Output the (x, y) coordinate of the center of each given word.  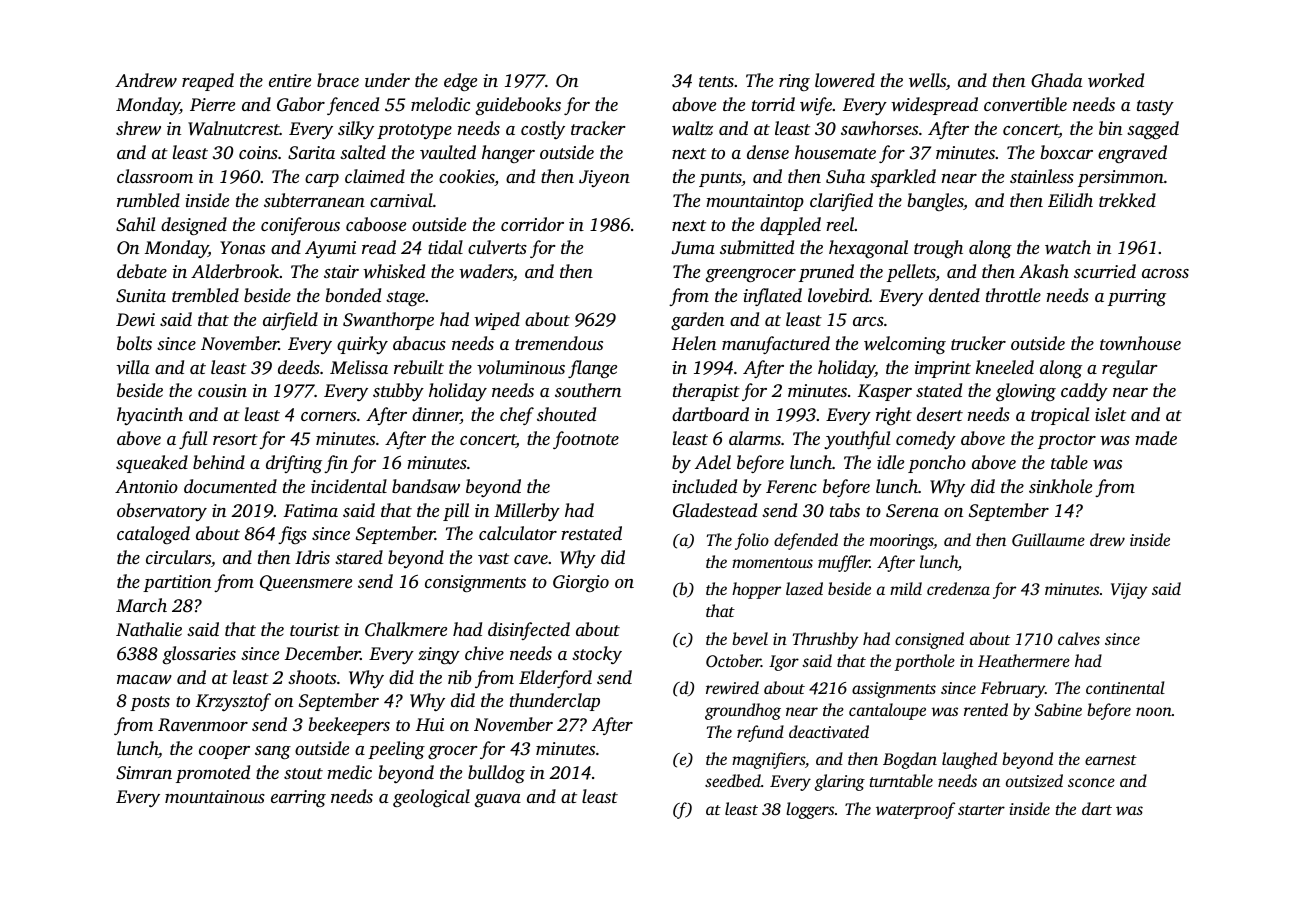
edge (460, 82)
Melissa (359, 367)
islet (1110, 414)
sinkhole (1060, 486)
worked (1116, 80)
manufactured (776, 345)
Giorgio (581, 583)
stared (359, 557)
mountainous (215, 796)
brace (338, 80)
